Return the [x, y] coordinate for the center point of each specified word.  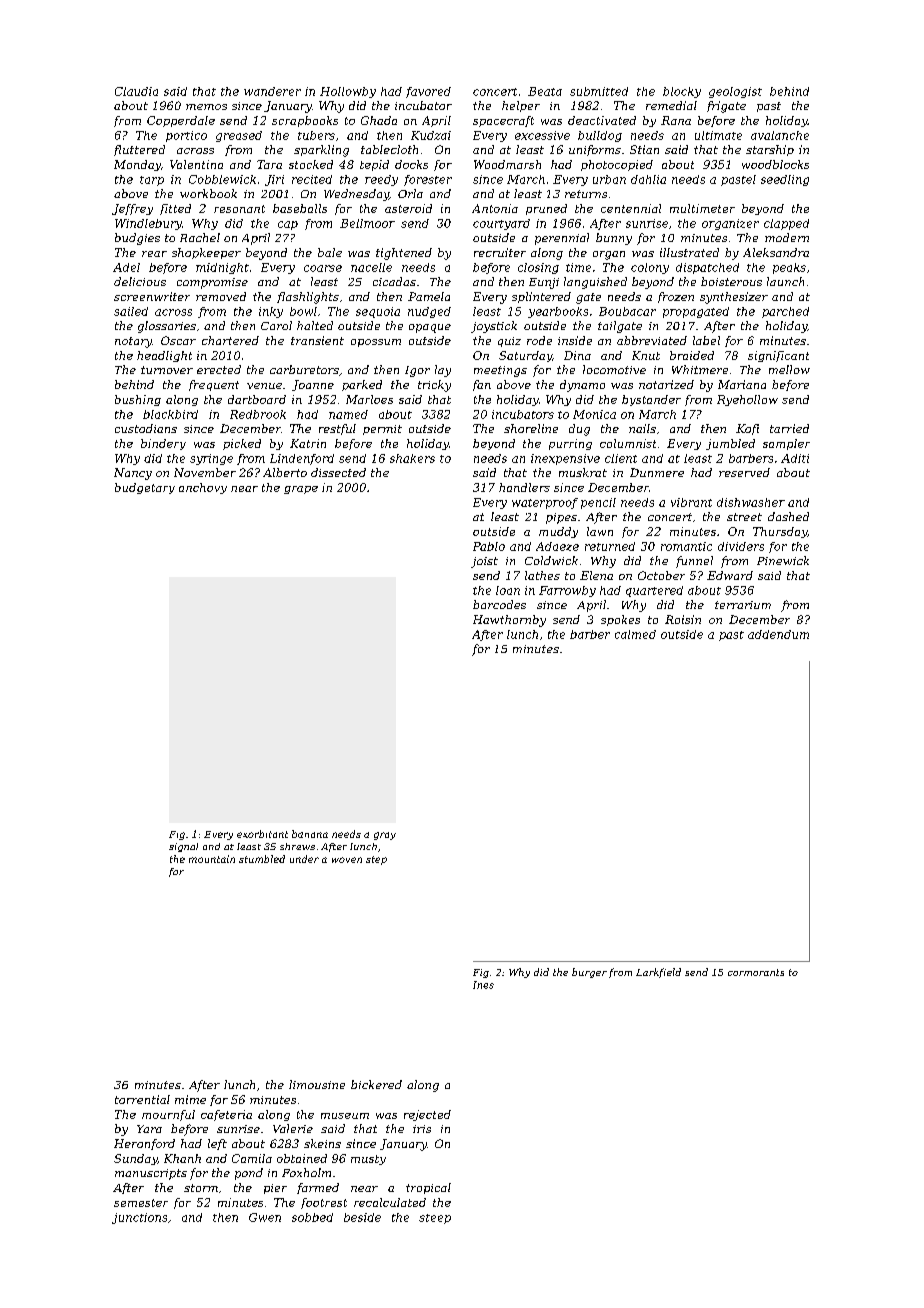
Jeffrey [132, 209]
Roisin [683, 619]
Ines [483, 985]
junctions [139, 1218]
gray [385, 836]
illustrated [689, 252]
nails [642, 428]
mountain [212, 859]
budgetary [145, 488]
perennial [562, 239]
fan [482, 385]
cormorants [756, 972]
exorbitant [262, 834]
